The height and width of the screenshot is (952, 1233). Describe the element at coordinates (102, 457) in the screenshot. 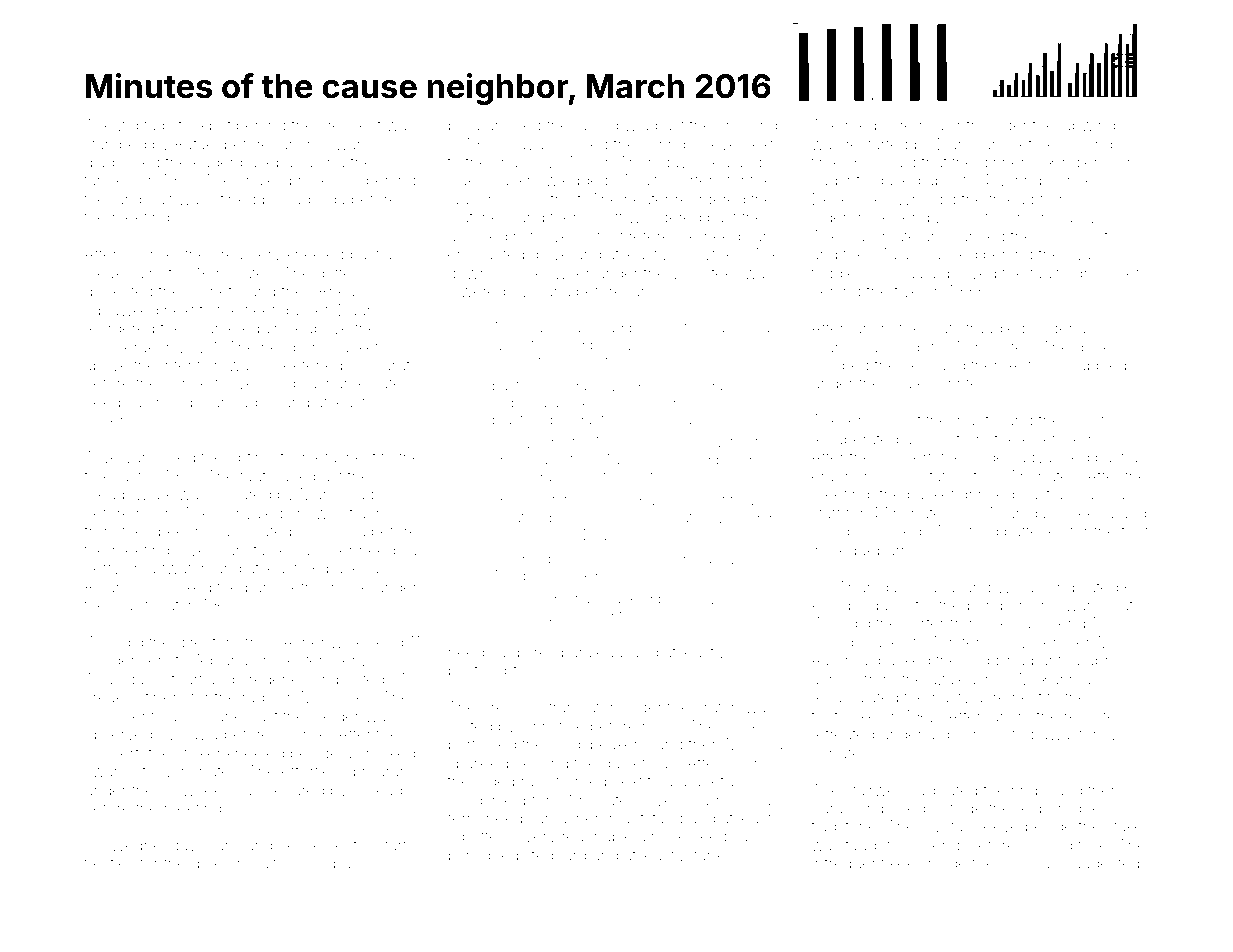

I see `Tove` at that location.
